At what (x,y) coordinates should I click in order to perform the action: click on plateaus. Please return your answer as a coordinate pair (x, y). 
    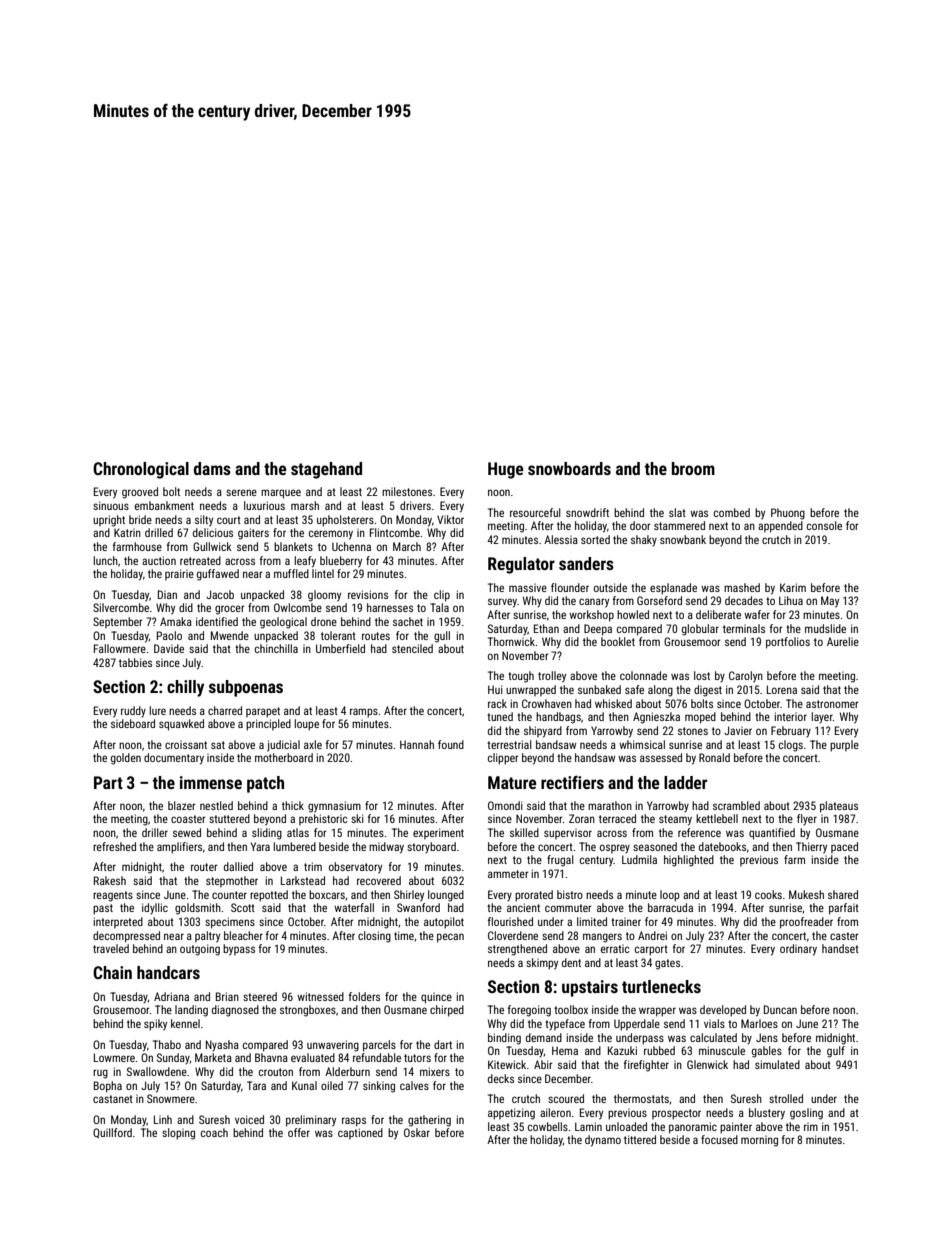
    Looking at the image, I should click on (839, 807).
